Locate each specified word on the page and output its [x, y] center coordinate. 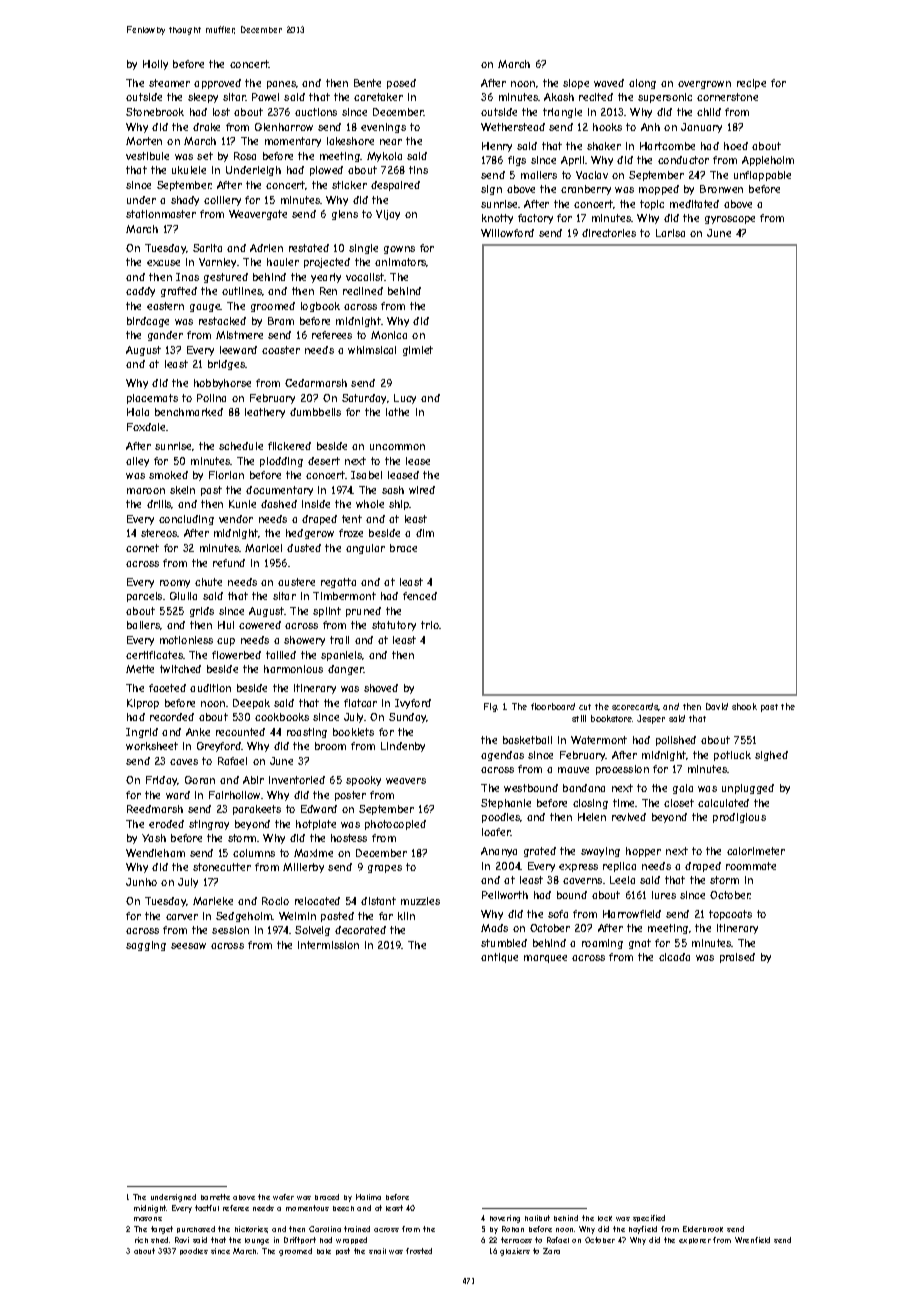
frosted [419, 1251]
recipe [751, 84]
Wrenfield [752, 1240]
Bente [367, 83]
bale [324, 1251]
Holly [155, 65]
